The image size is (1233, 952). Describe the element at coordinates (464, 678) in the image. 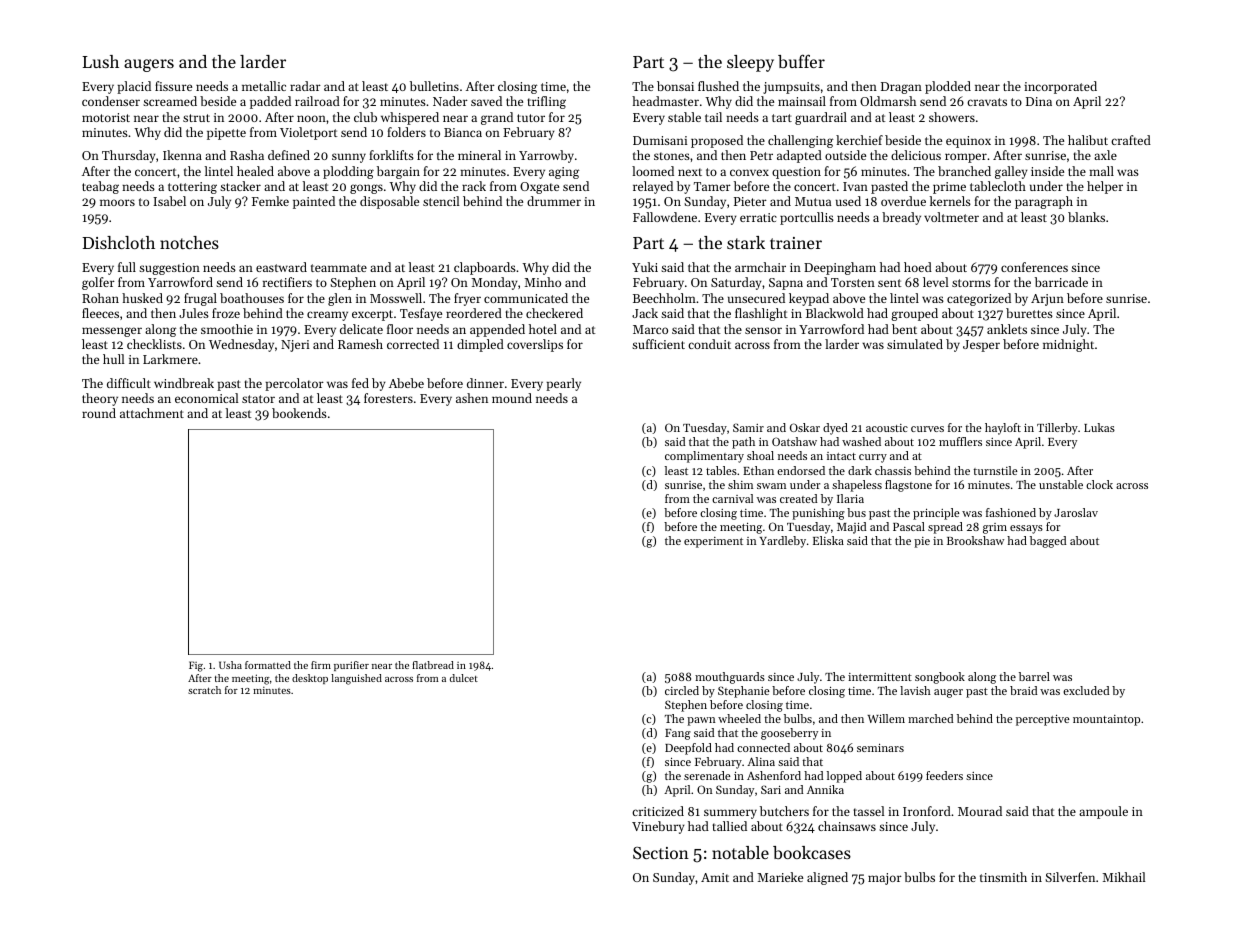

I see `dulcet` at that location.
